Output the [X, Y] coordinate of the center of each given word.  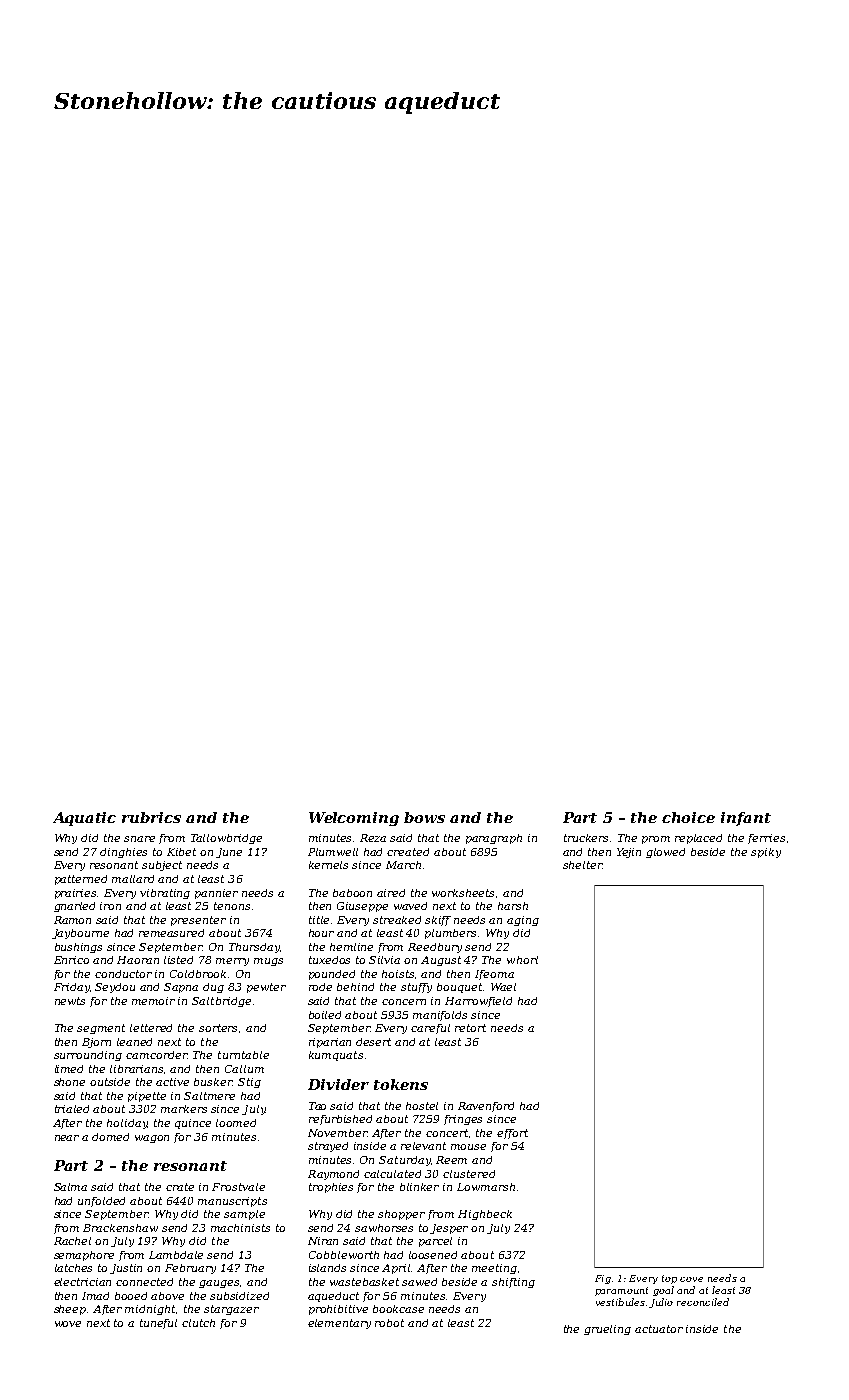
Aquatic [84, 819]
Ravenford [486, 1107]
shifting [513, 1283]
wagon [152, 1139]
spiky [766, 853]
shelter [582, 865]
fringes [463, 1120]
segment [101, 1029]
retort [470, 1028]
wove [68, 1324]
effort [512, 1134]
